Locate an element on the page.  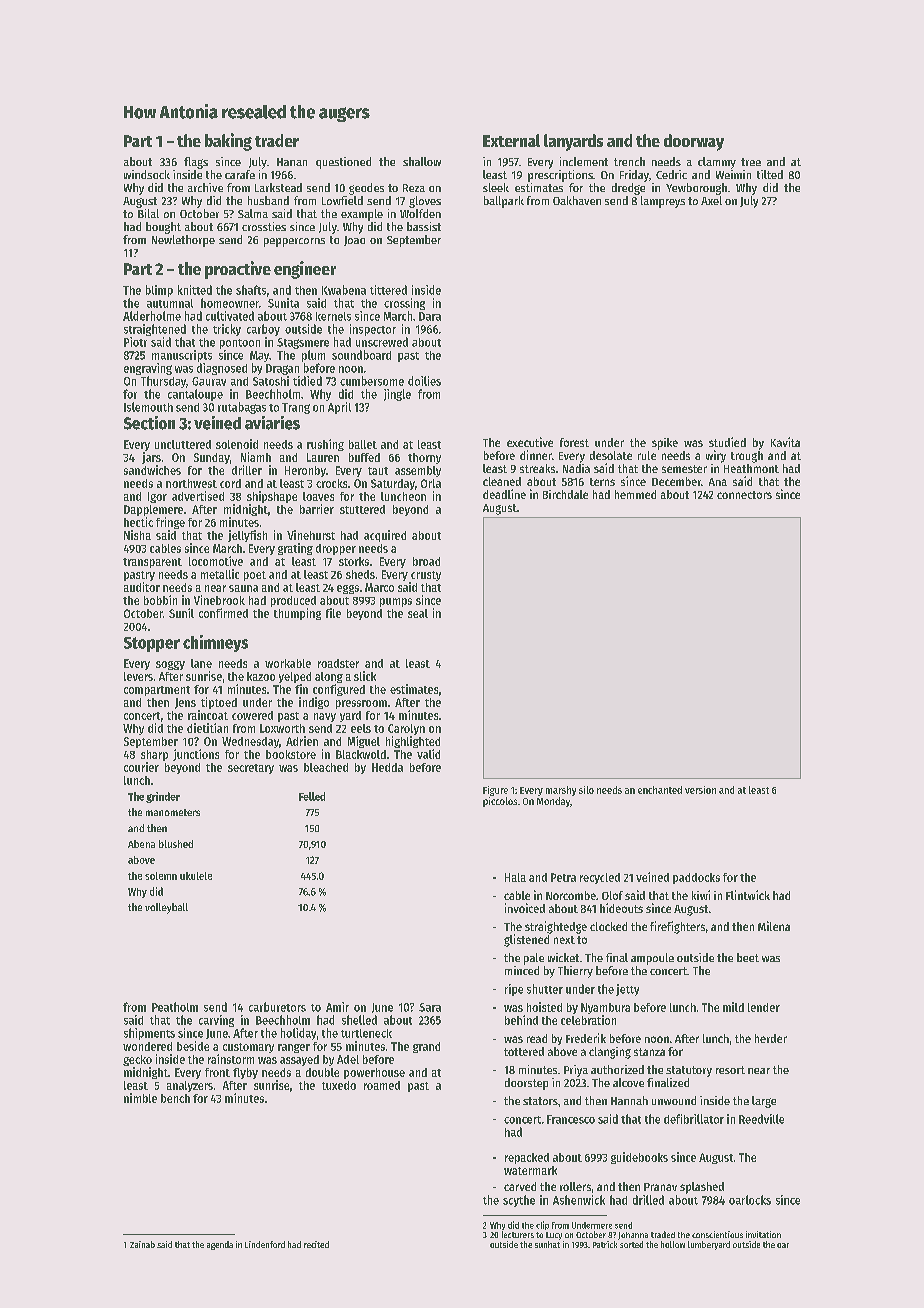
agenda is located at coordinates (220, 1245).
